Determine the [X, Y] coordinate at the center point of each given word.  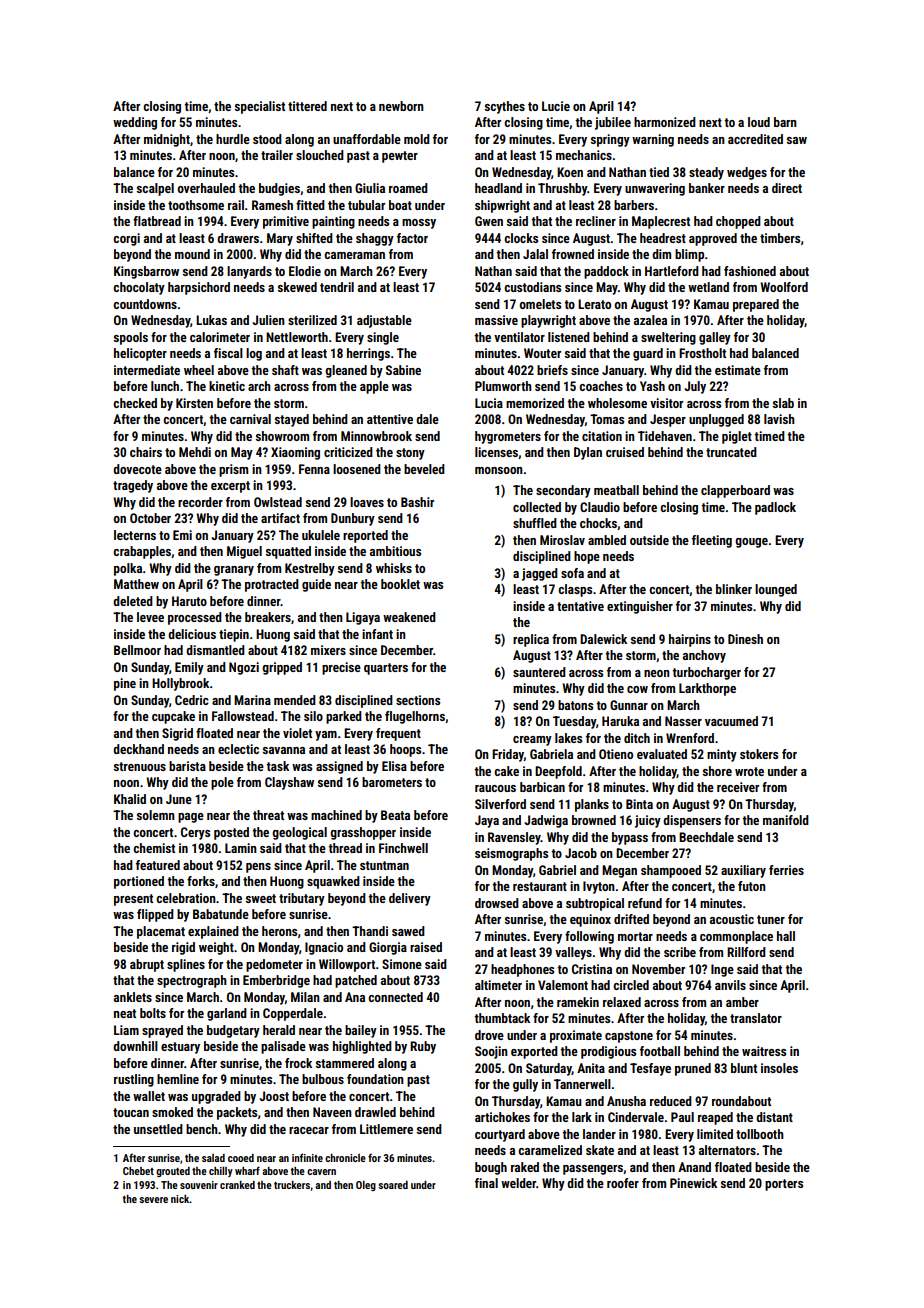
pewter [400, 157]
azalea [650, 320]
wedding [135, 123]
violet [297, 733]
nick [180, 1199]
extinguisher [640, 607]
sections [418, 700]
